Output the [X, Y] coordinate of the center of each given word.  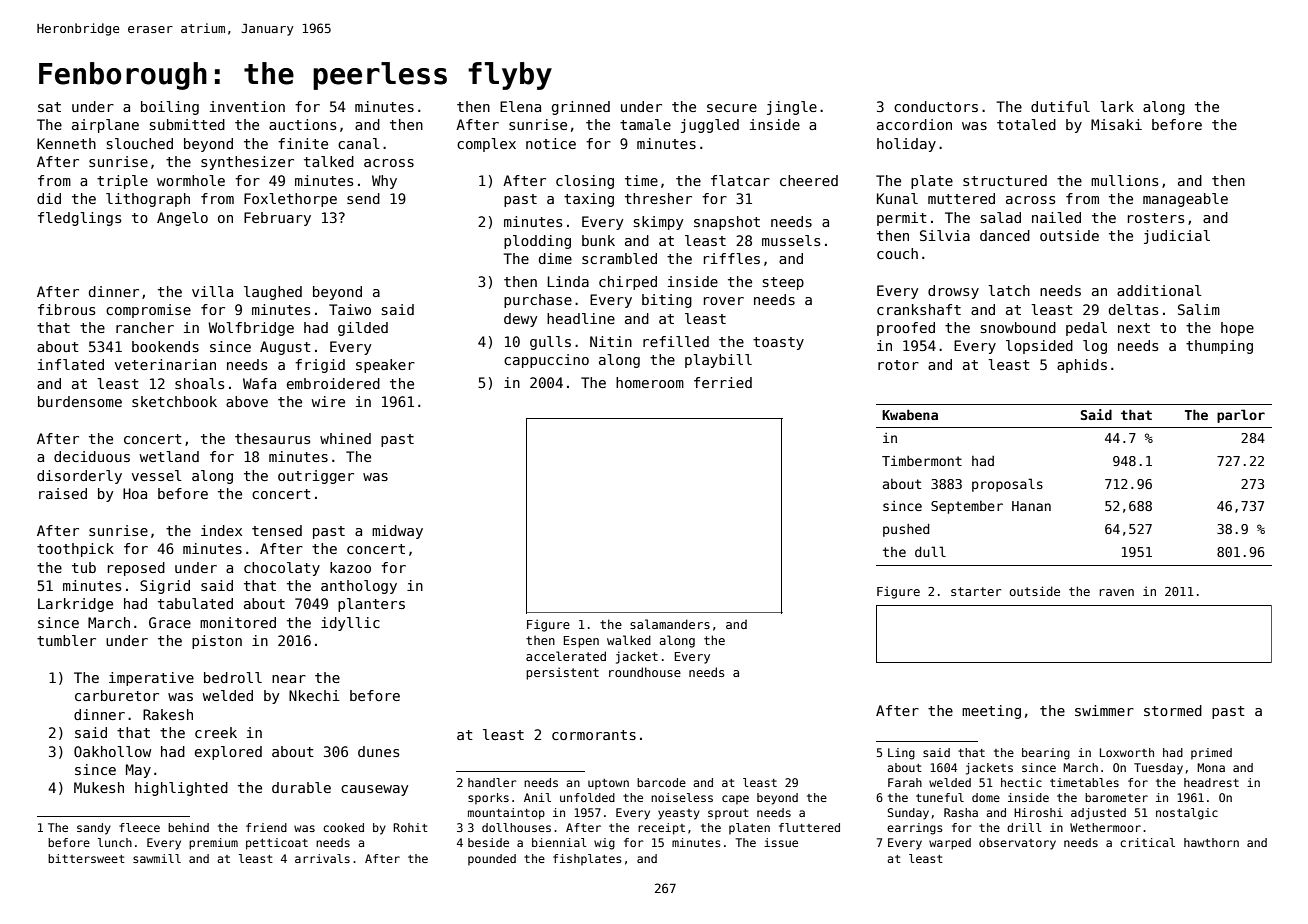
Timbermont [922, 461]
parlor [1241, 416]
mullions [1125, 180]
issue [781, 842]
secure [732, 108]
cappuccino [546, 361]
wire [328, 401]
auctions [303, 124]
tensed [277, 530]
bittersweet [86, 858]
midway [397, 532]
